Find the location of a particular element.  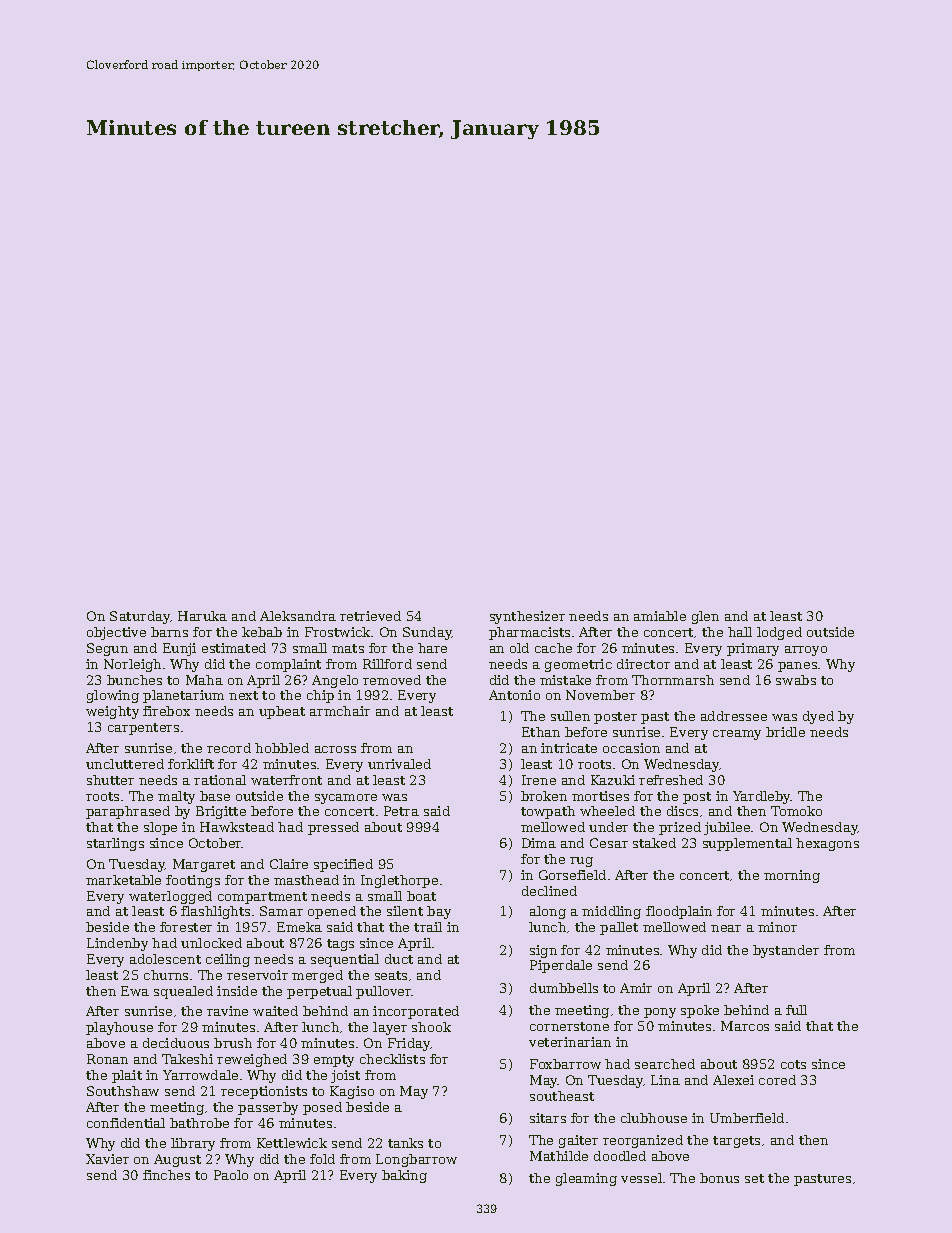

synthesizer is located at coordinates (527, 617).
